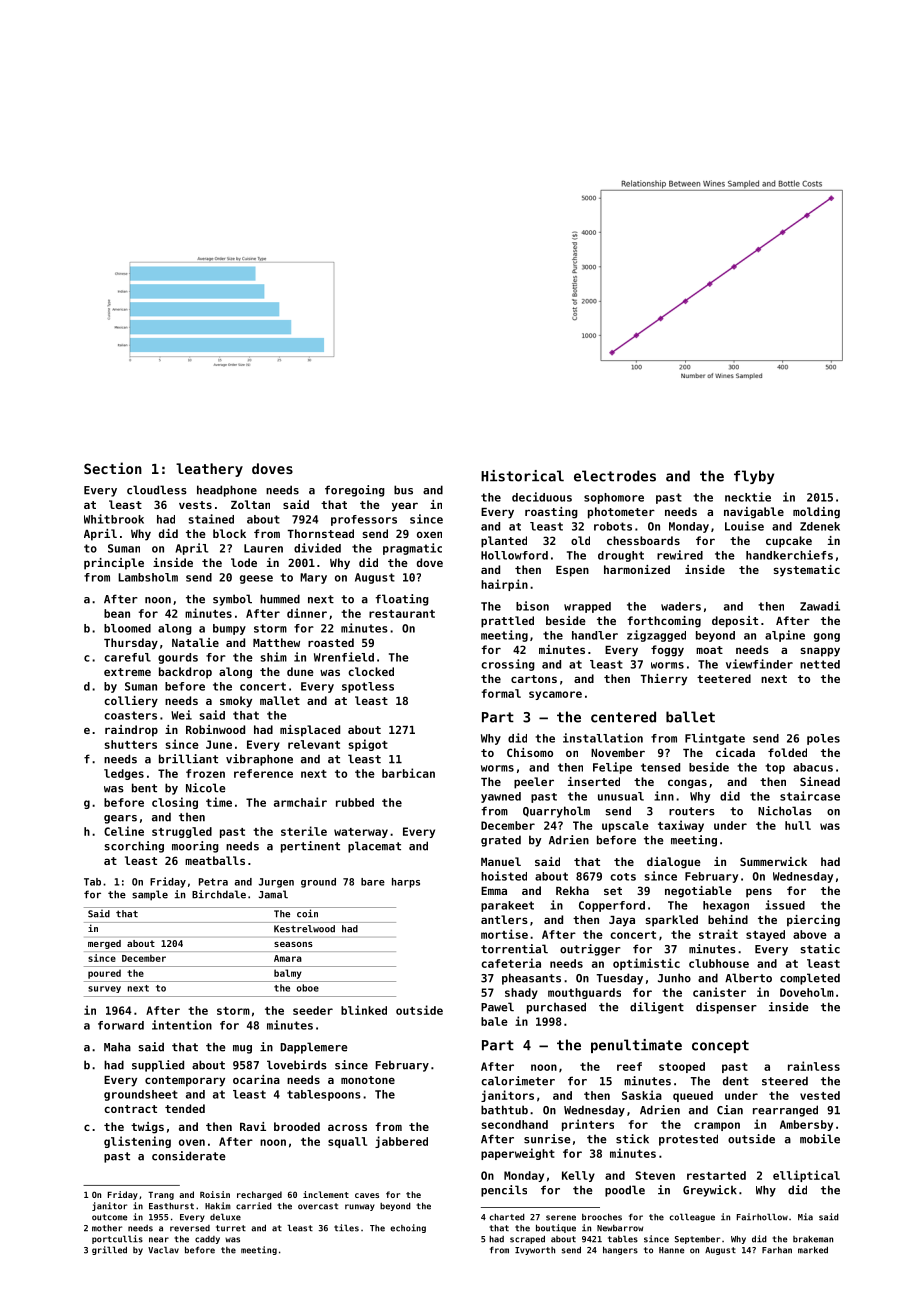 The height and width of the screenshot is (1308, 924). Describe the element at coordinates (632, 1139) in the screenshot. I see `stick` at that location.
